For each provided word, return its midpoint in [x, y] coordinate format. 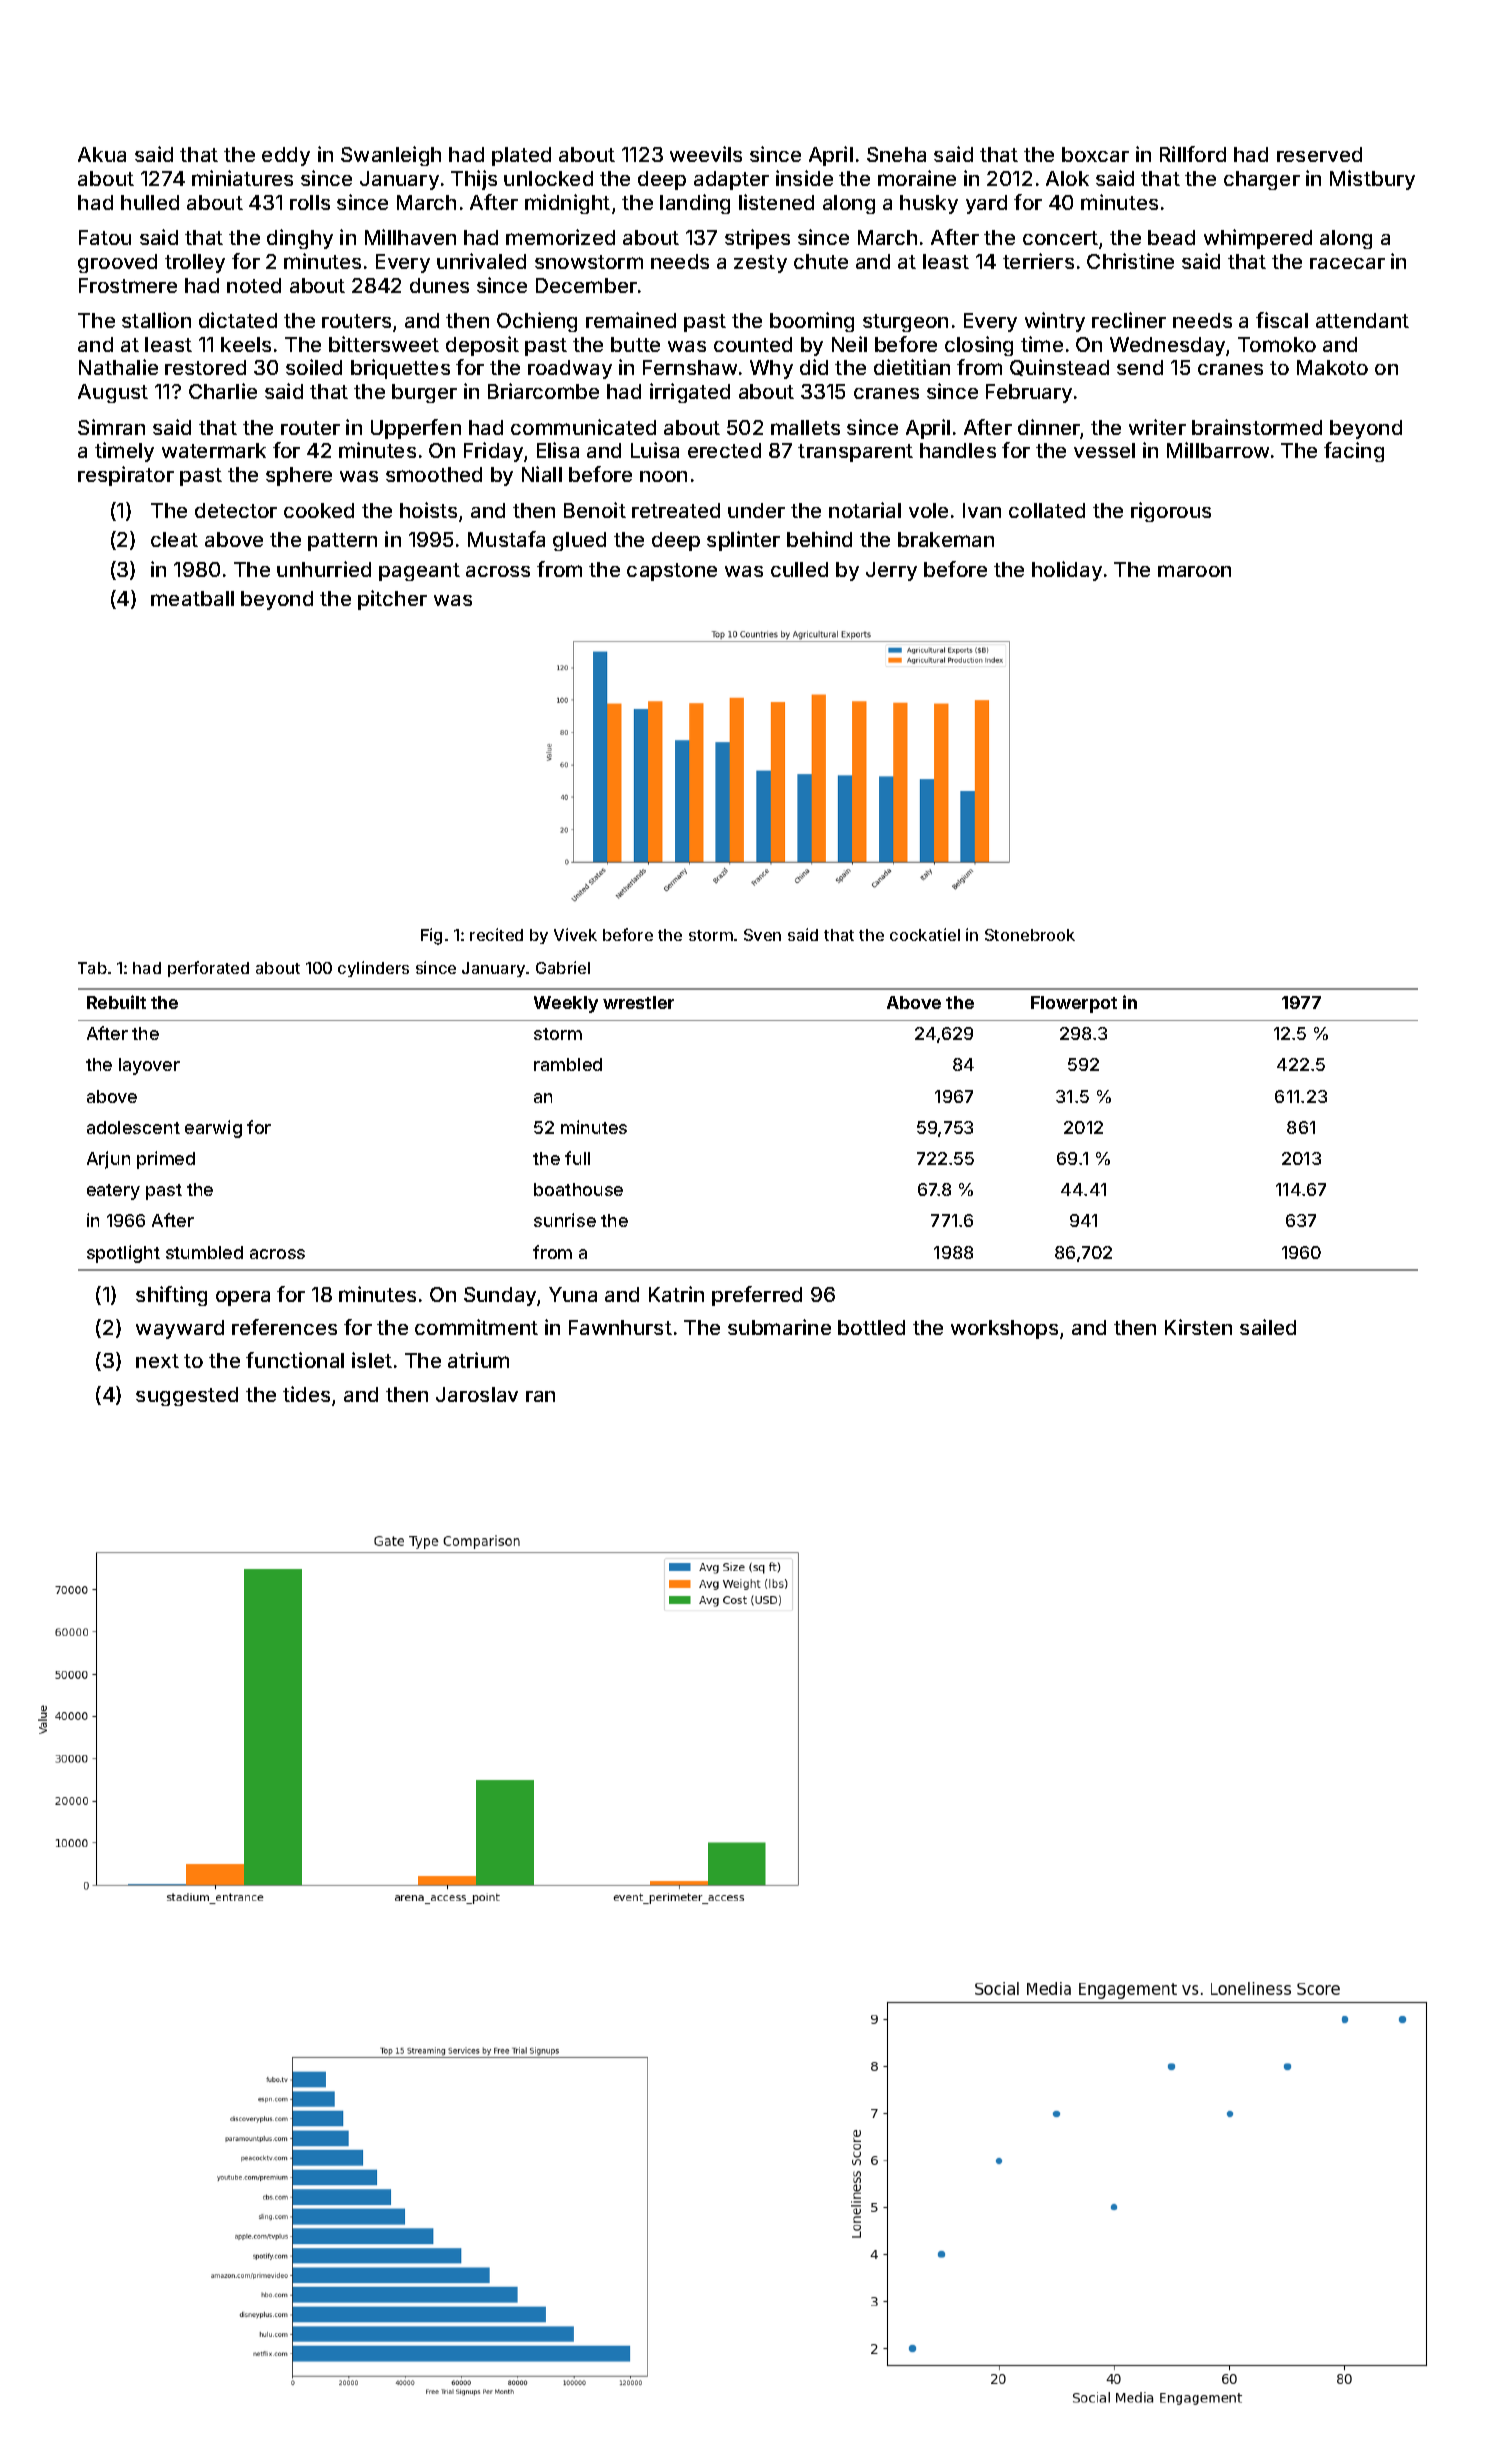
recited [496, 934]
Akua [102, 154]
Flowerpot [1074, 1004]
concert [1060, 238]
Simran [111, 427]
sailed [1268, 1327]
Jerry [891, 571]
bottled [871, 1327]
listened [776, 202]
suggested [187, 1396]
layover [149, 1066]
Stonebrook [1030, 935]
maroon [1194, 571]
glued [579, 541]
